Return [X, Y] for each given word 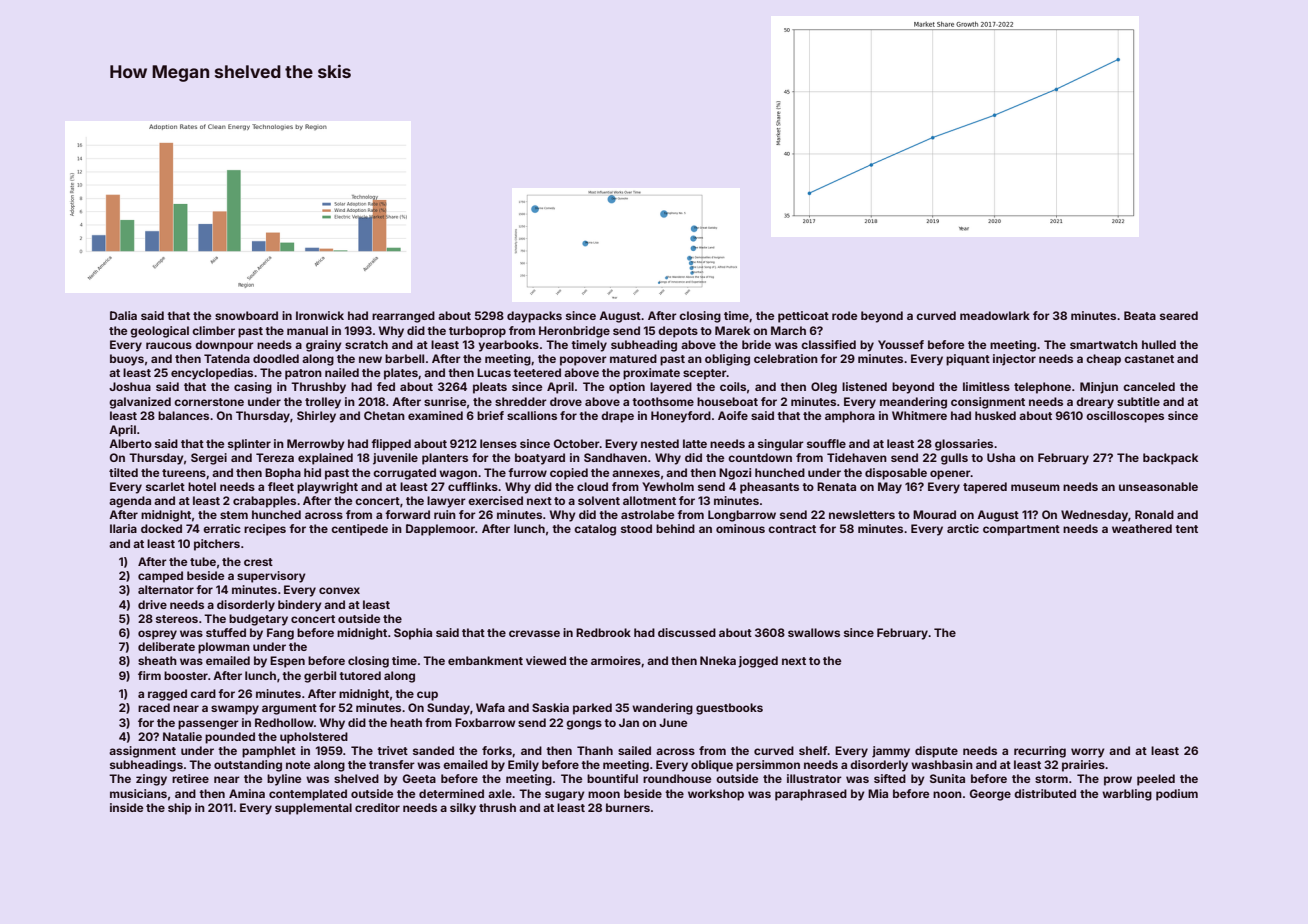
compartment [1021, 530]
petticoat [803, 317]
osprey [157, 635]
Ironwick [320, 315]
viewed [546, 660]
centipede [359, 530]
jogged [758, 662]
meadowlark [995, 315]
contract [792, 529]
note [298, 765]
